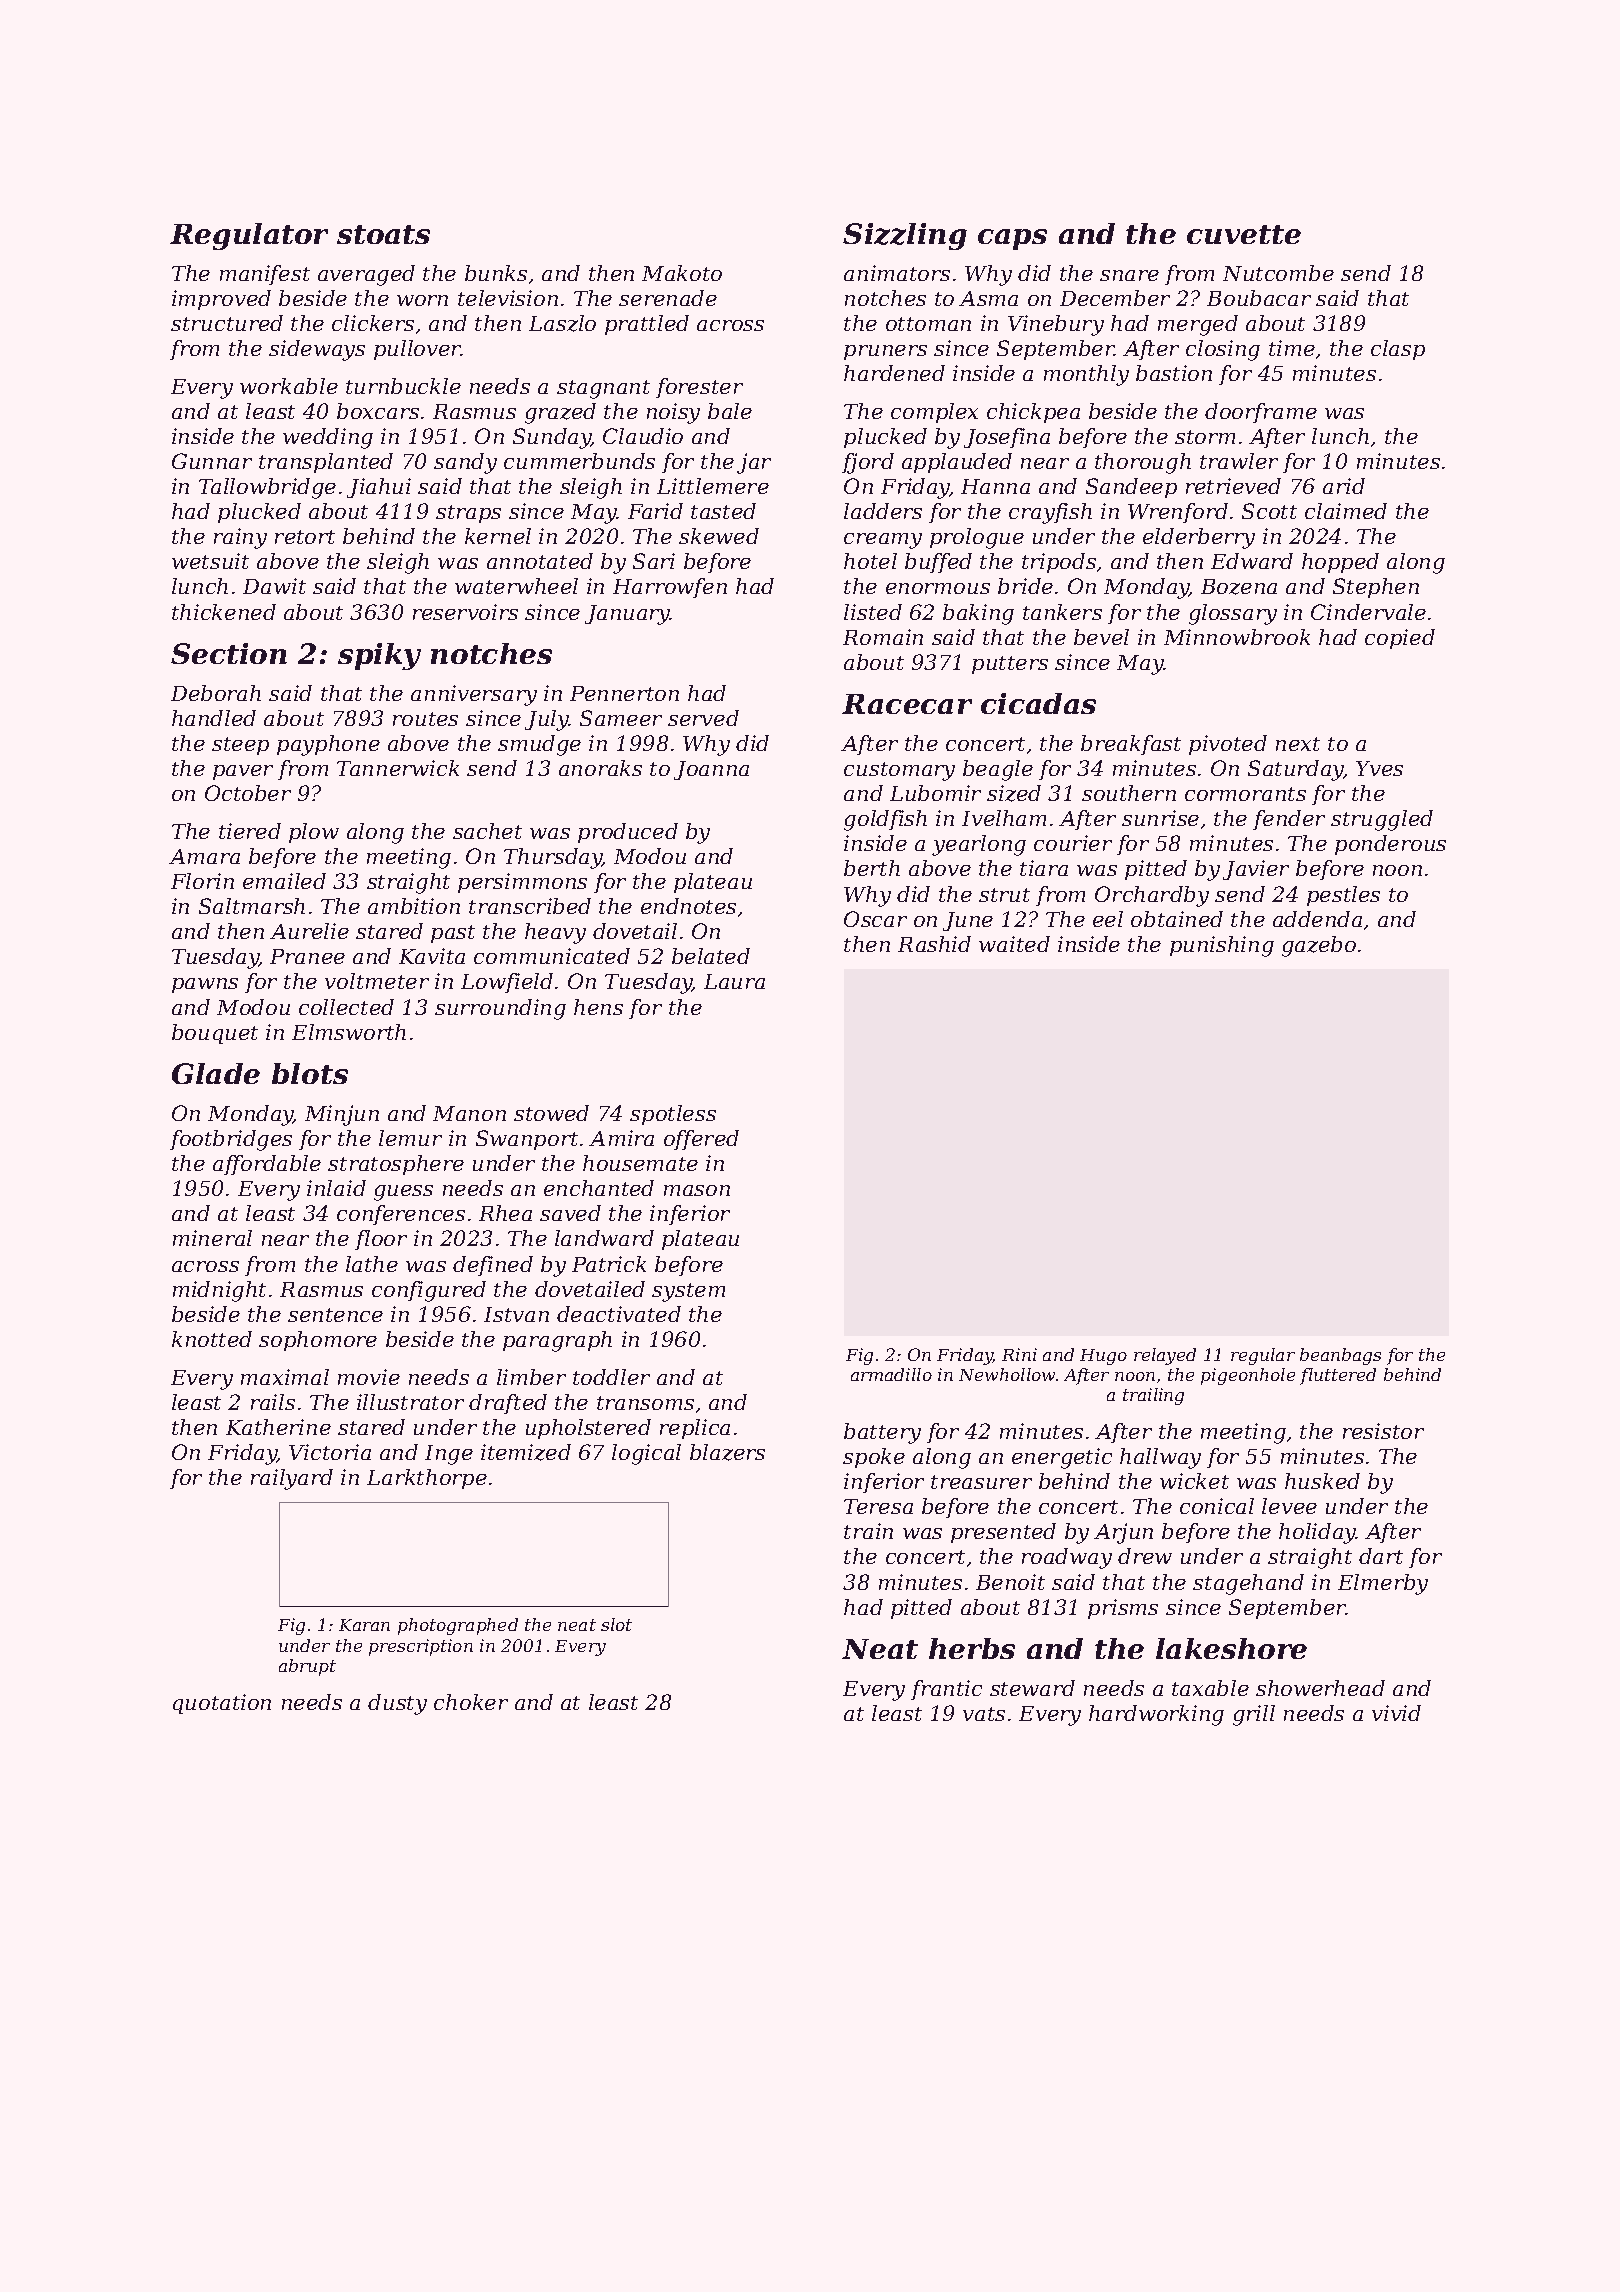  What do you see at coordinates (699, 388) in the screenshot?
I see `forester` at bounding box center [699, 388].
